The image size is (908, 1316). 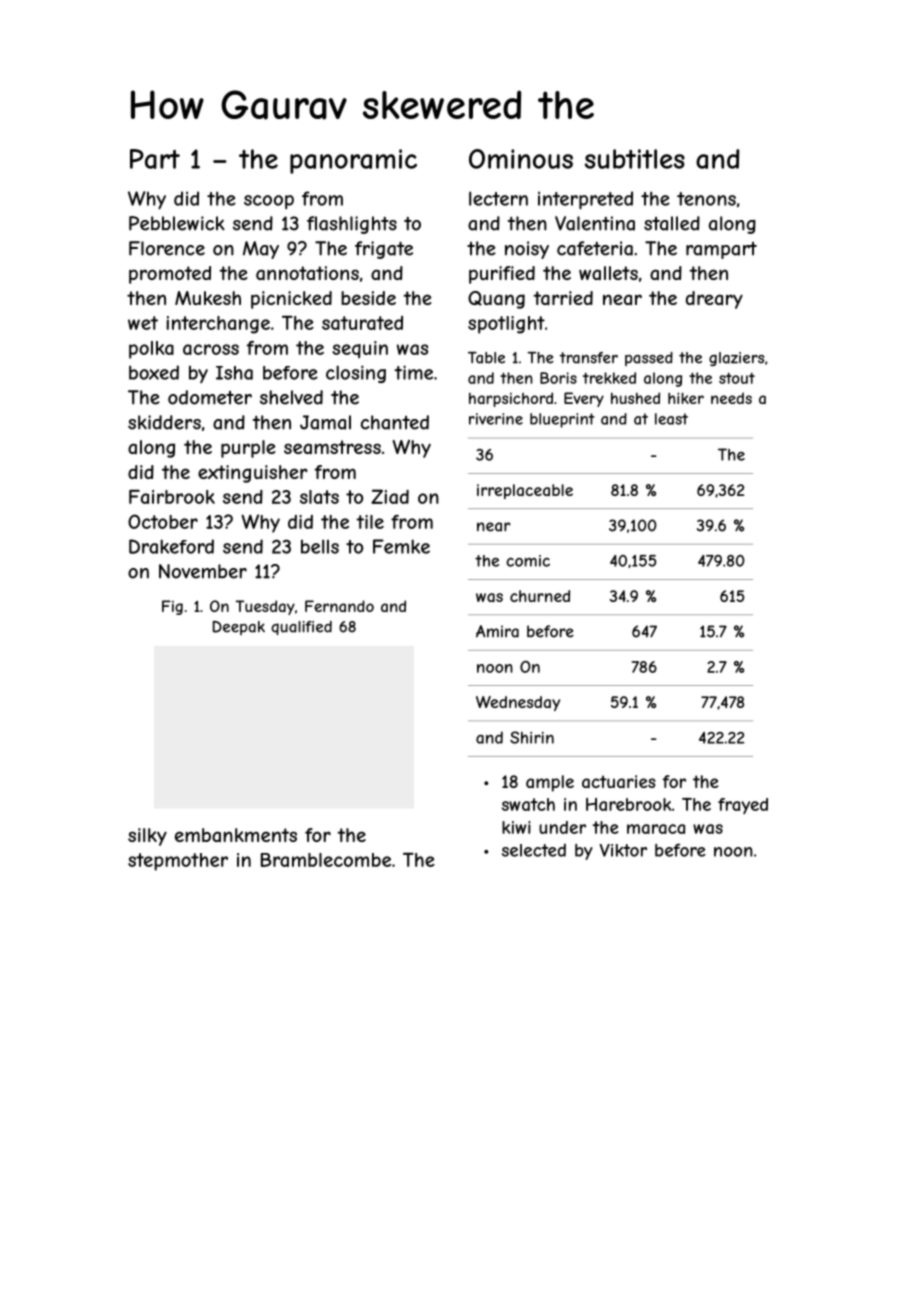 I want to click on Fernando, so click(x=339, y=606).
